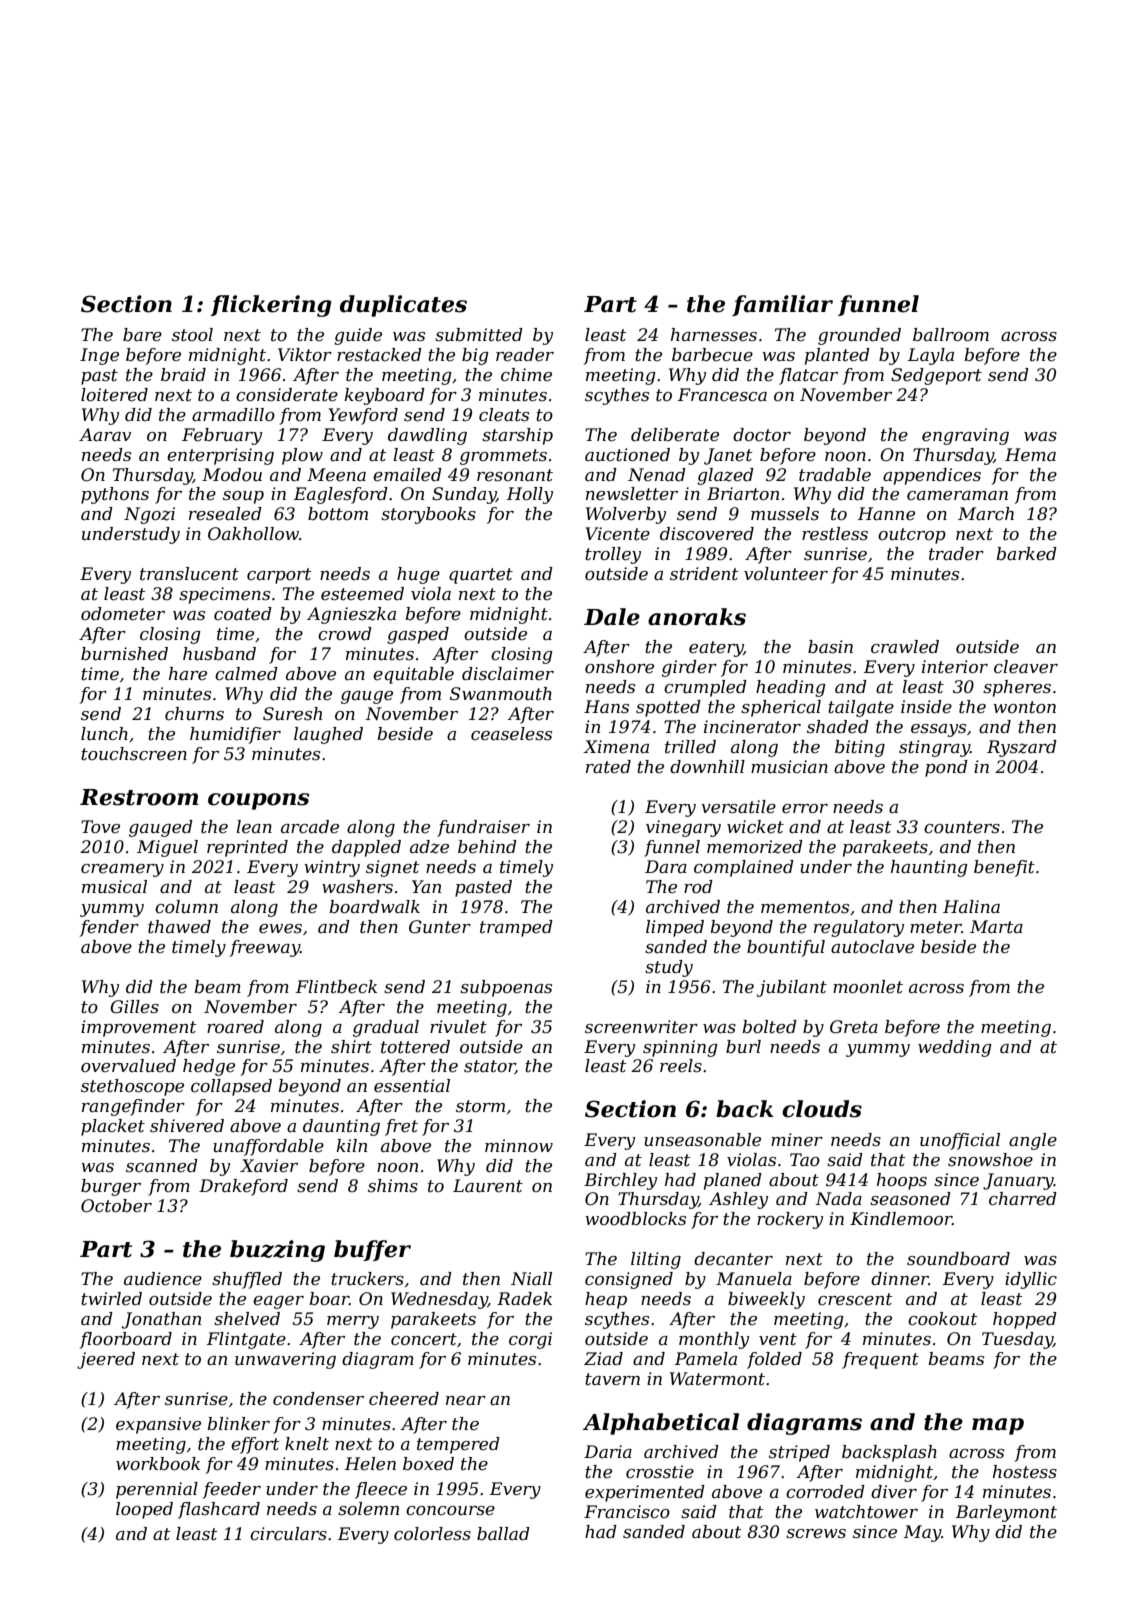 Image resolution: width=1138 pixels, height=1609 pixels. What do you see at coordinates (955, 1048) in the screenshot?
I see `wedding` at bounding box center [955, 1048].
